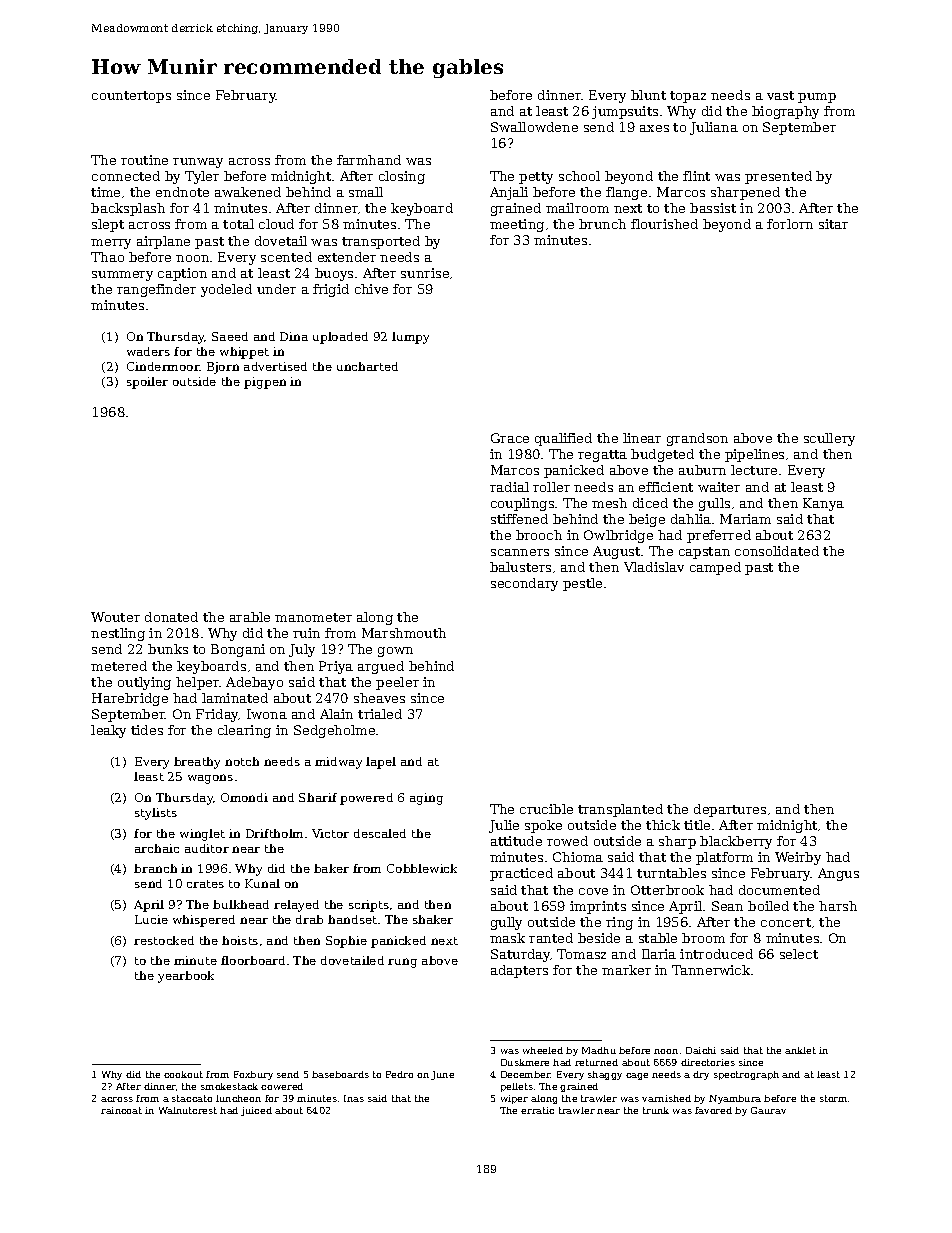 The height and width of the screenshot is (1233, 952). What do you see at coordinates (164, 940) in the screenshot?
I see `restocked` at bounding box center [164, 940].
